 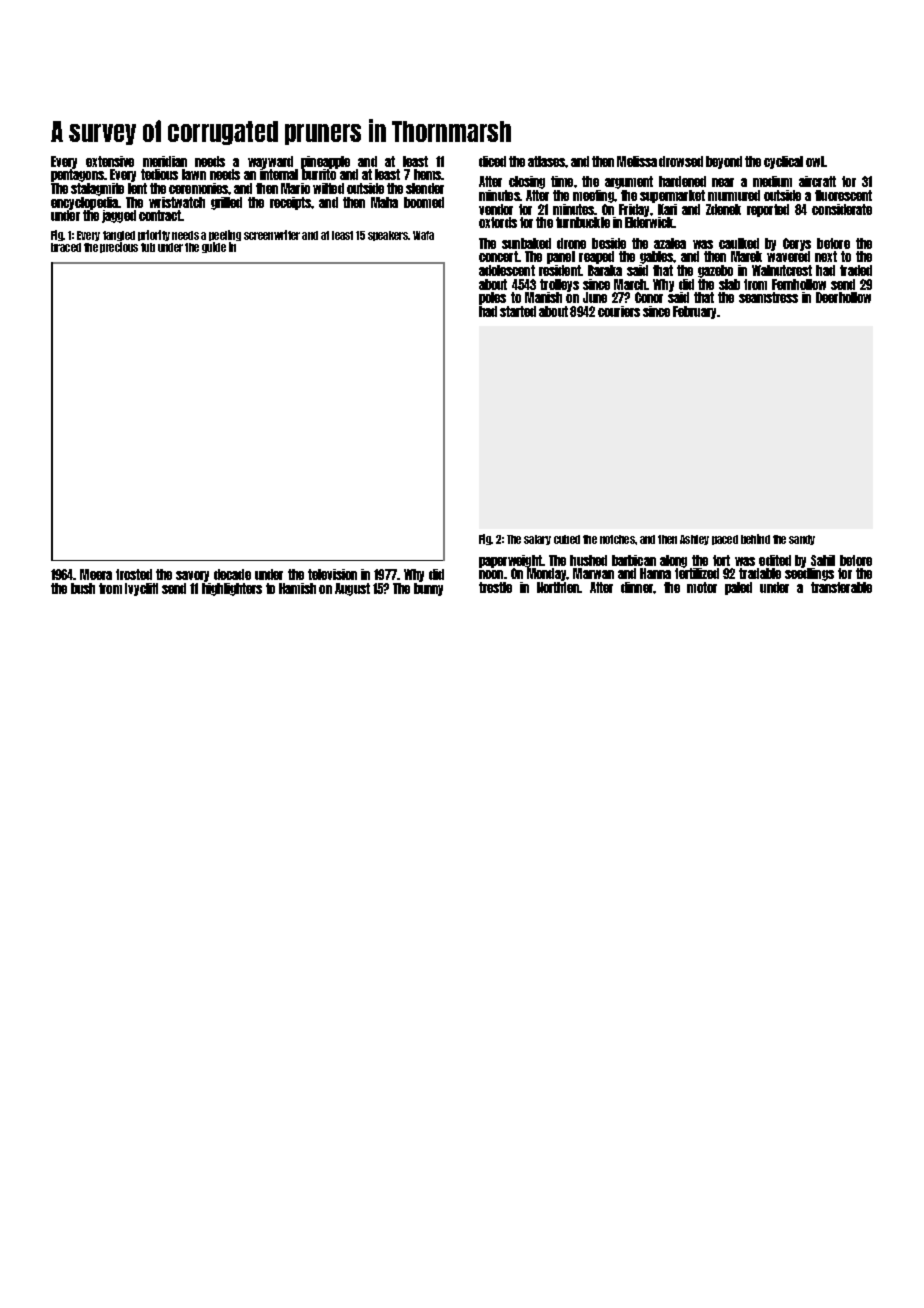 I want to click on February, so click(x=694, y=312).
